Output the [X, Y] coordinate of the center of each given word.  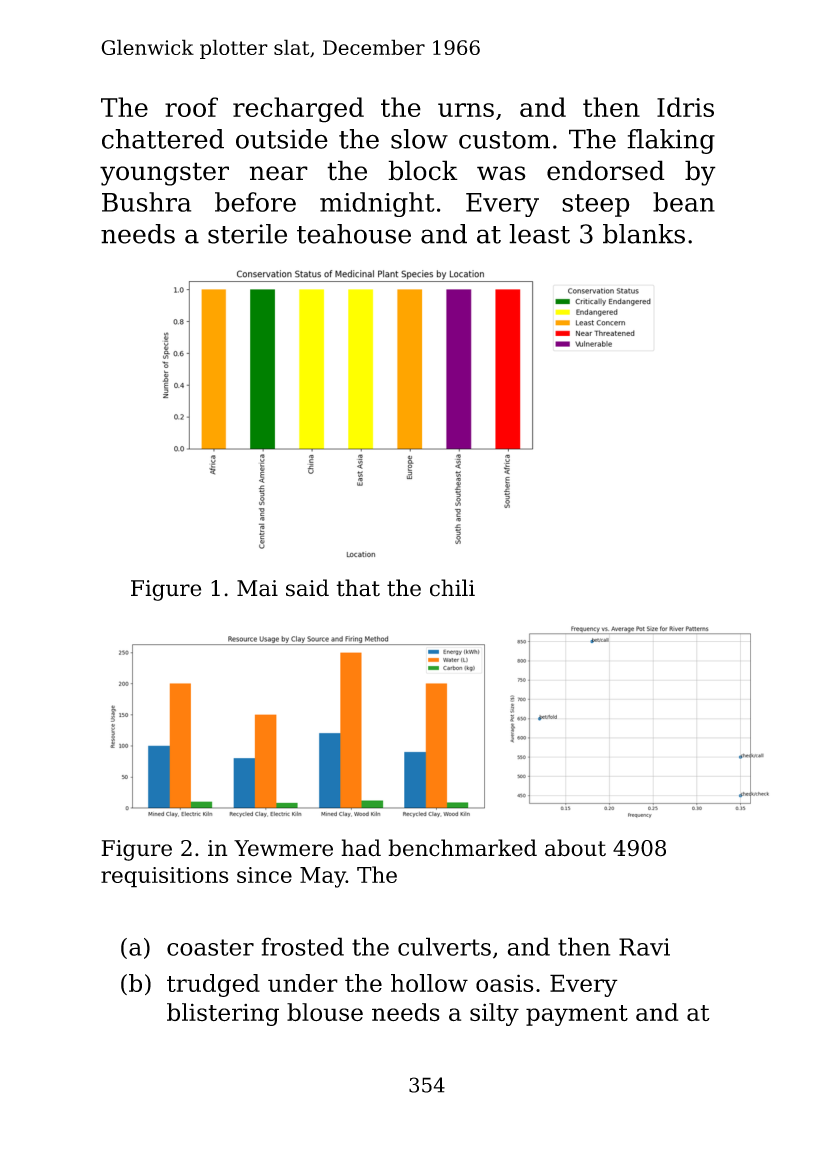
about [575, 848]
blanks [644, 234]
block [423, 170]
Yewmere [283, 848]
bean [684, 202]
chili [452, 588]
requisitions [165, 877]
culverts [444, 946]
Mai [257, 588]
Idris [685, 107]
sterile [247, 234]
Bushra [146, 202]
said [307, 588]
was [501, 173]
